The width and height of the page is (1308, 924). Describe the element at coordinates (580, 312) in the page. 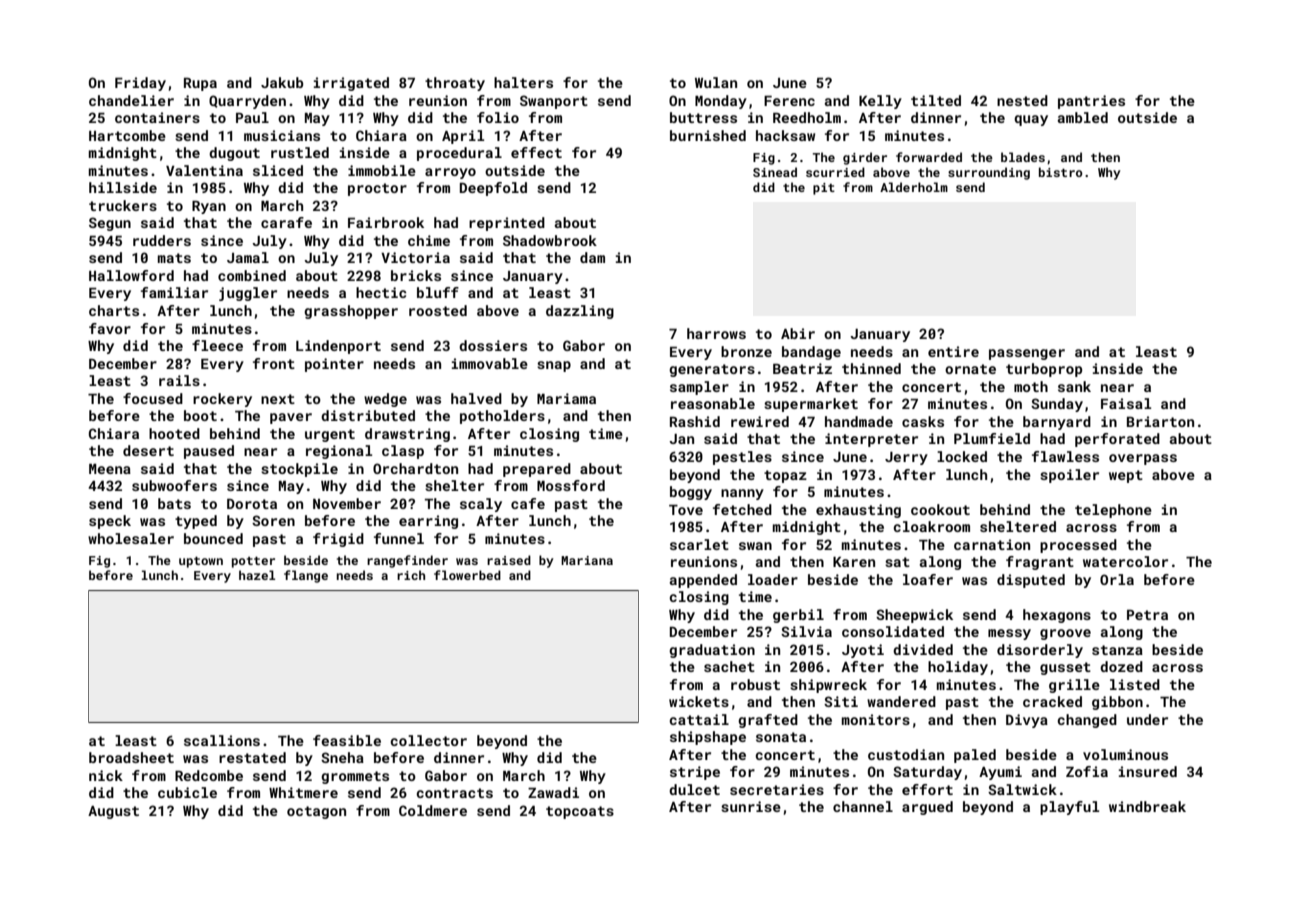

I see `dazzling` at that location.
